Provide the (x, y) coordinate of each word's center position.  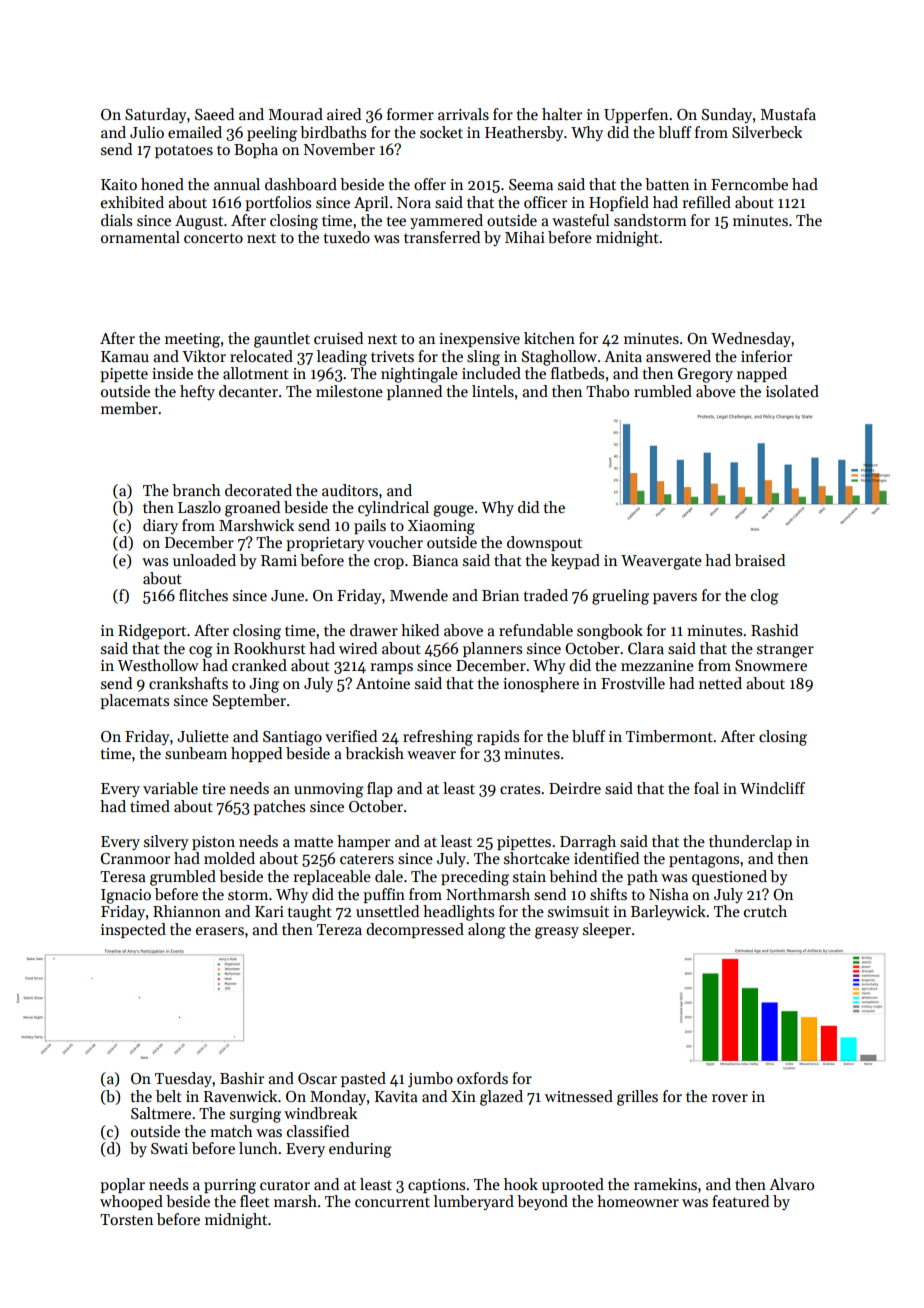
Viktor (204, 356)
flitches (203, 595)
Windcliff (772, 788)
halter (562, 114)
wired (358, 648)
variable (170, 788)
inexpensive (479, 340)
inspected (133, 930)
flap (379, 789)
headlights (458, 913)
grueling (620, 597)
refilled (706, 202)
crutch (765, 911)
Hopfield (619, 203)
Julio (147, 132)
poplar (122, 1185)
